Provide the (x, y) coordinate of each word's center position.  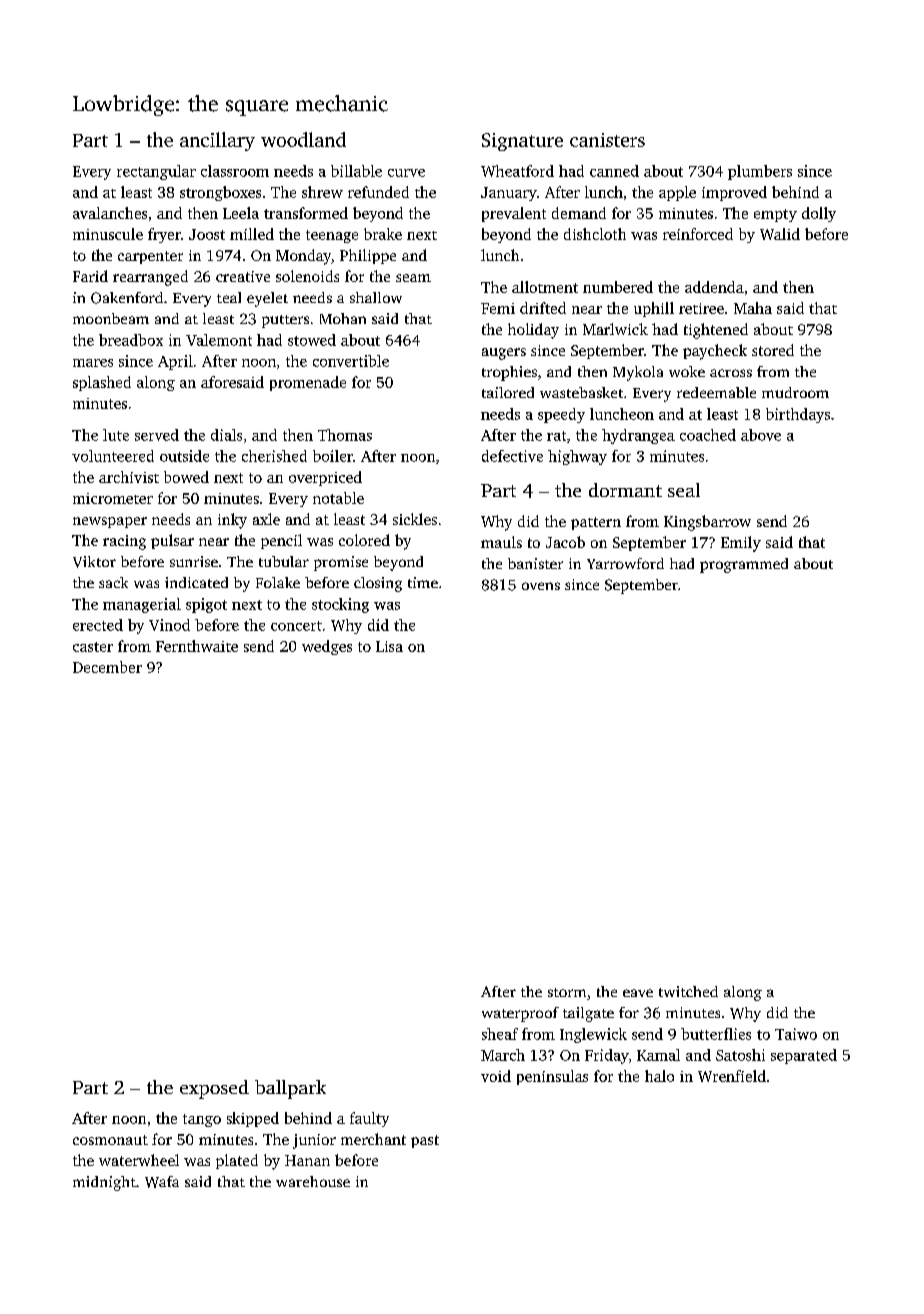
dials (226, 435)
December (107, 667)
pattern (596, 523)
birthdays (798, 415)
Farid (90, 276)
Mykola (638, 373)
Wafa (162, 1182)
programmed (744, 565)
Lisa (389, 646)
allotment (545, 287)
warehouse (313, 1181)
